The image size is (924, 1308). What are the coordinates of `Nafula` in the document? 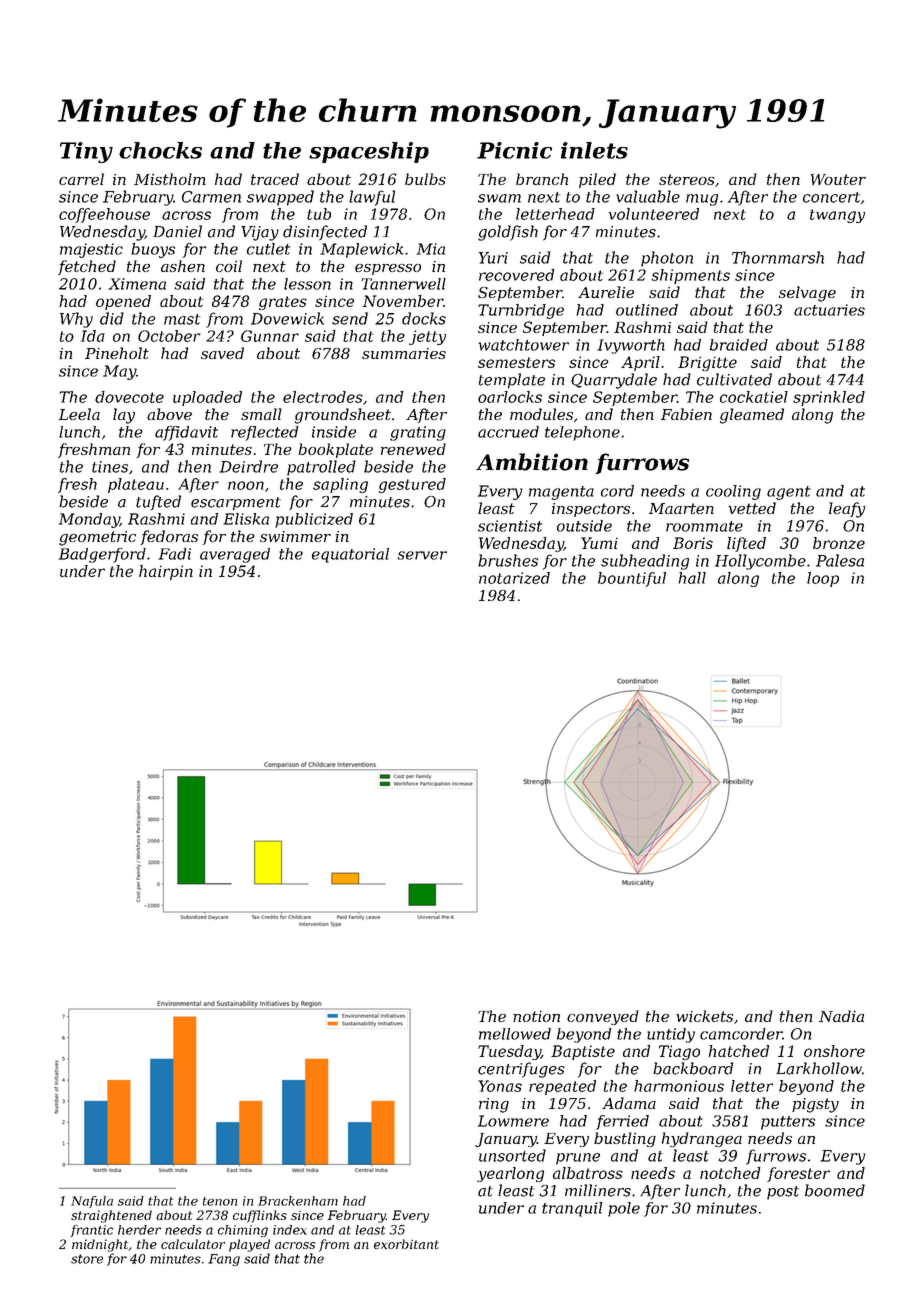 It's located at (92, 1202).
